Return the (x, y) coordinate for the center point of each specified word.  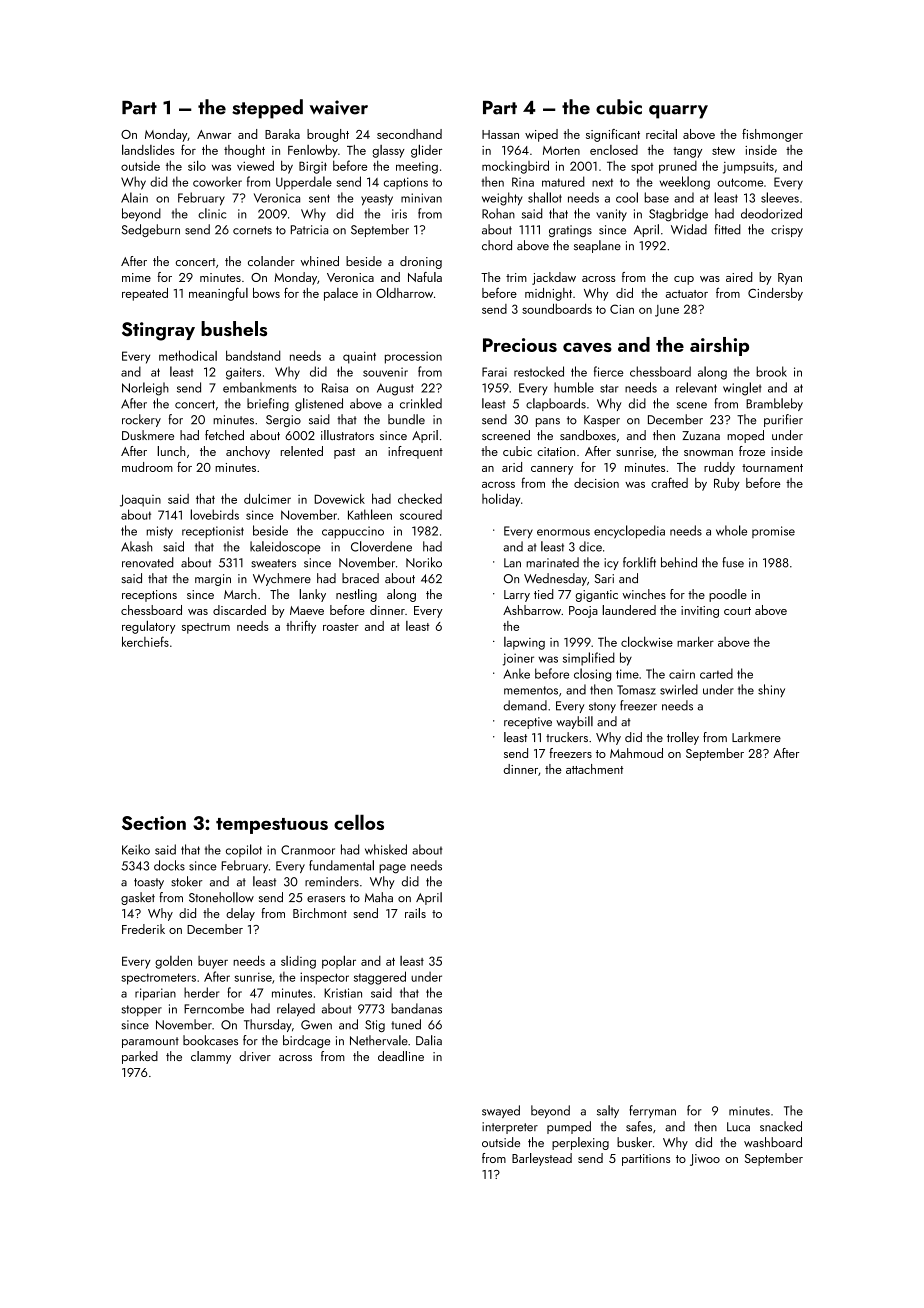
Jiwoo (705, 1160)
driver (255, 1056)
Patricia (309, 230)
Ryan (790, 279)
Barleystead (542, 1159)
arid (512, 467)
